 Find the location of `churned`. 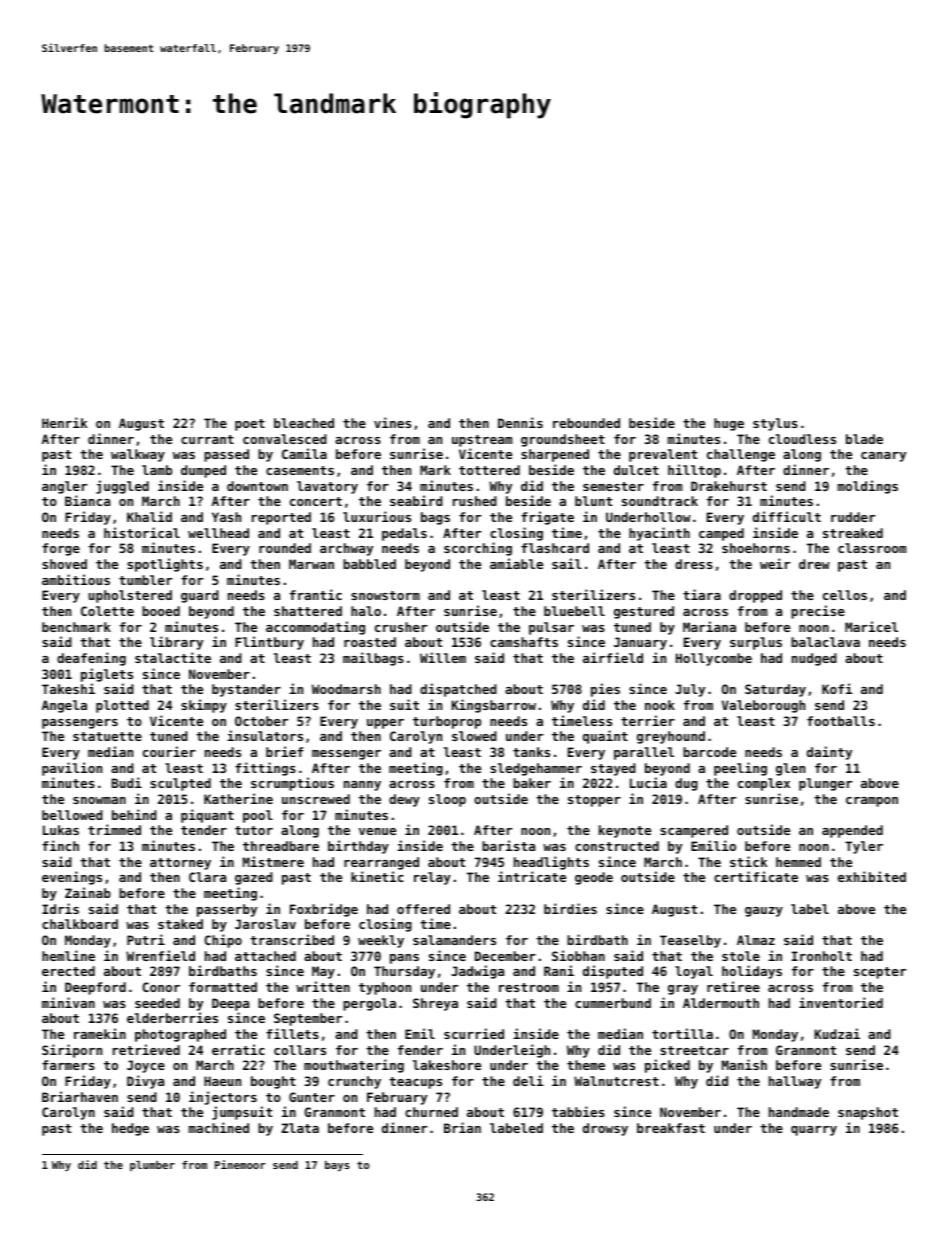

churned is located at coordinates (431, 1112).
